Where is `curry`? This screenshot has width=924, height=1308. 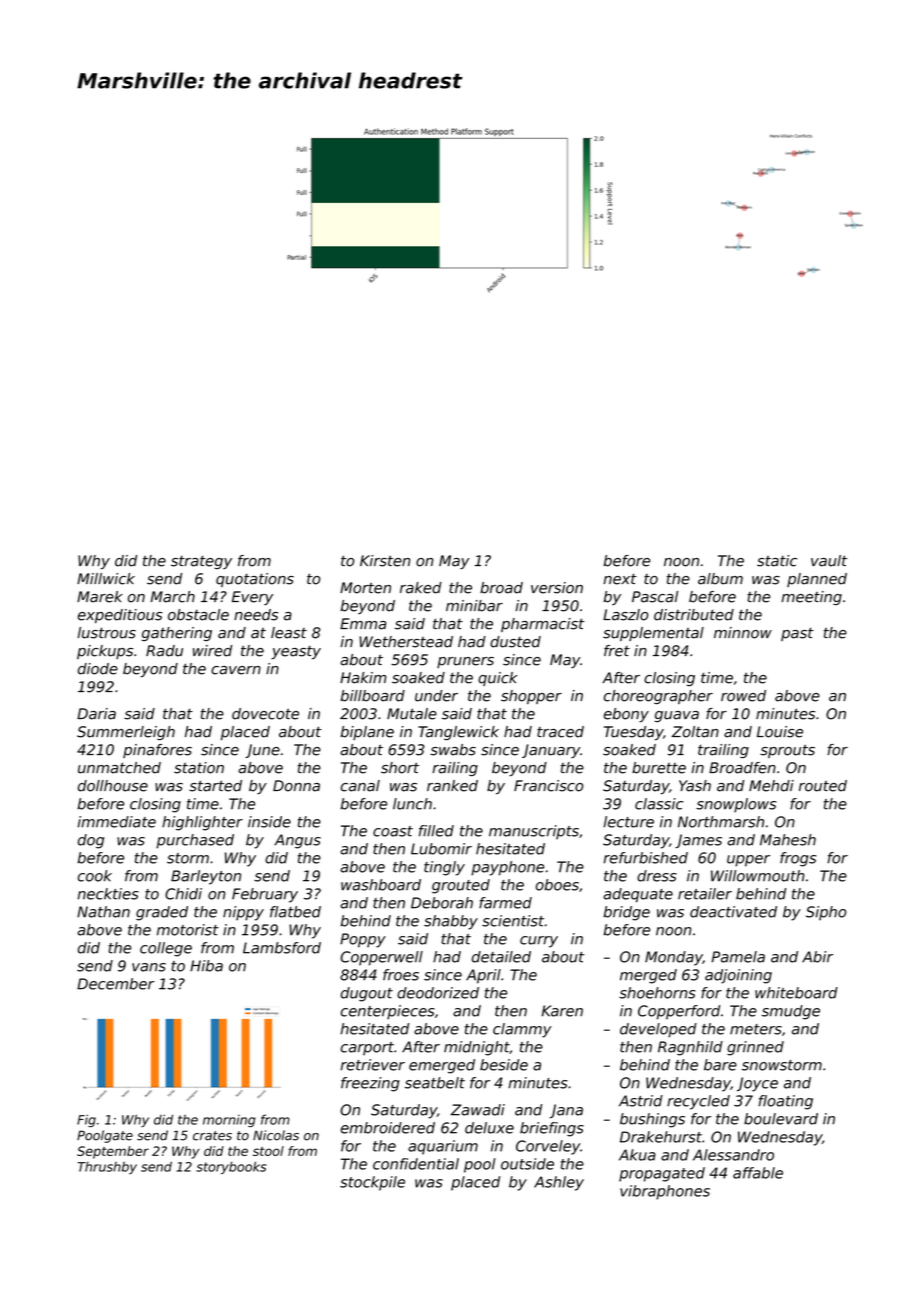 curry is located at coordinates (539, 942).
